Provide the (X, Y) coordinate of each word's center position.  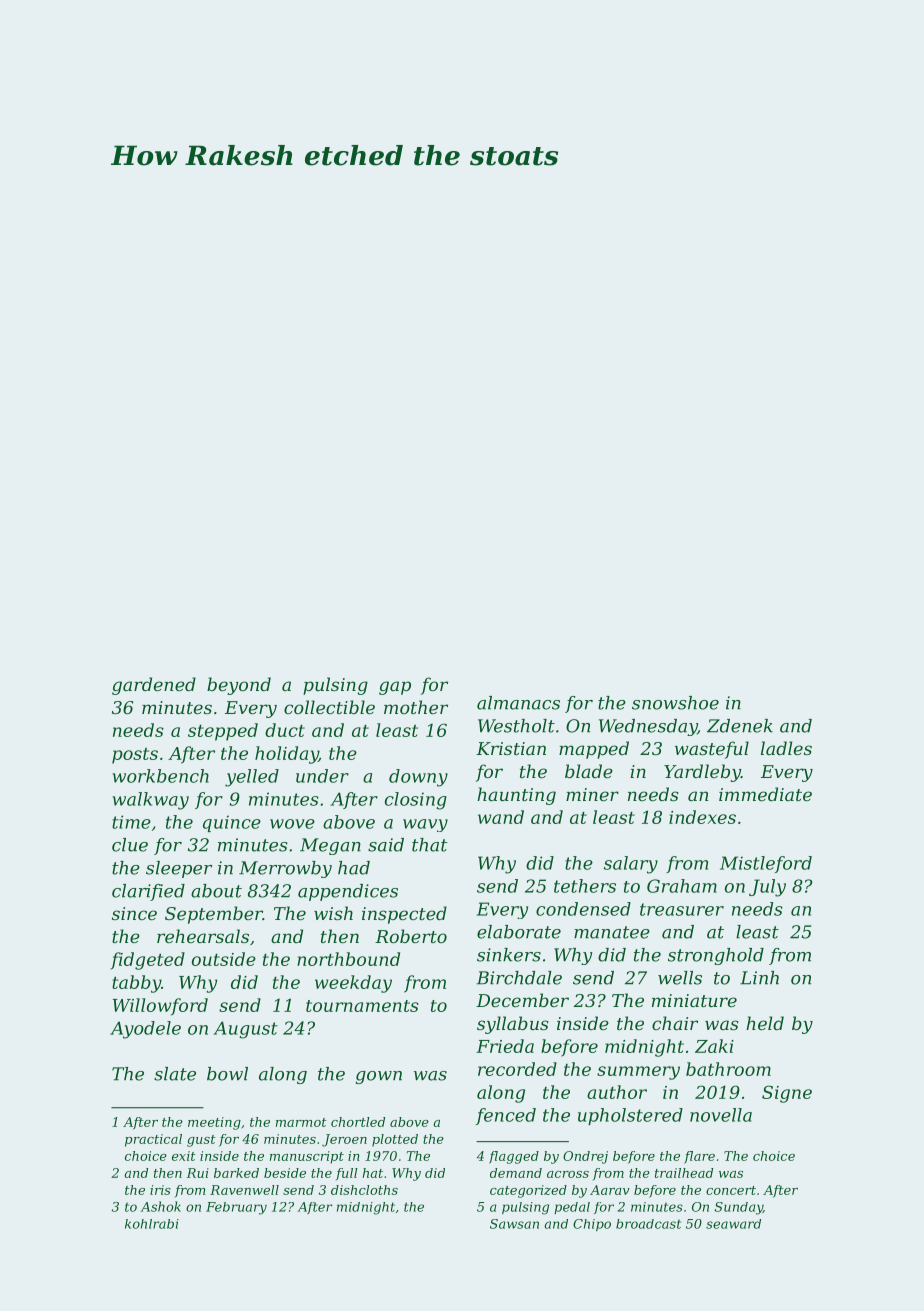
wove (292, 824)
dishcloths (364, 1190)
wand (501, 817)
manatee (612, 932)
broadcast (648, 1224)
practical (153, 1140)
